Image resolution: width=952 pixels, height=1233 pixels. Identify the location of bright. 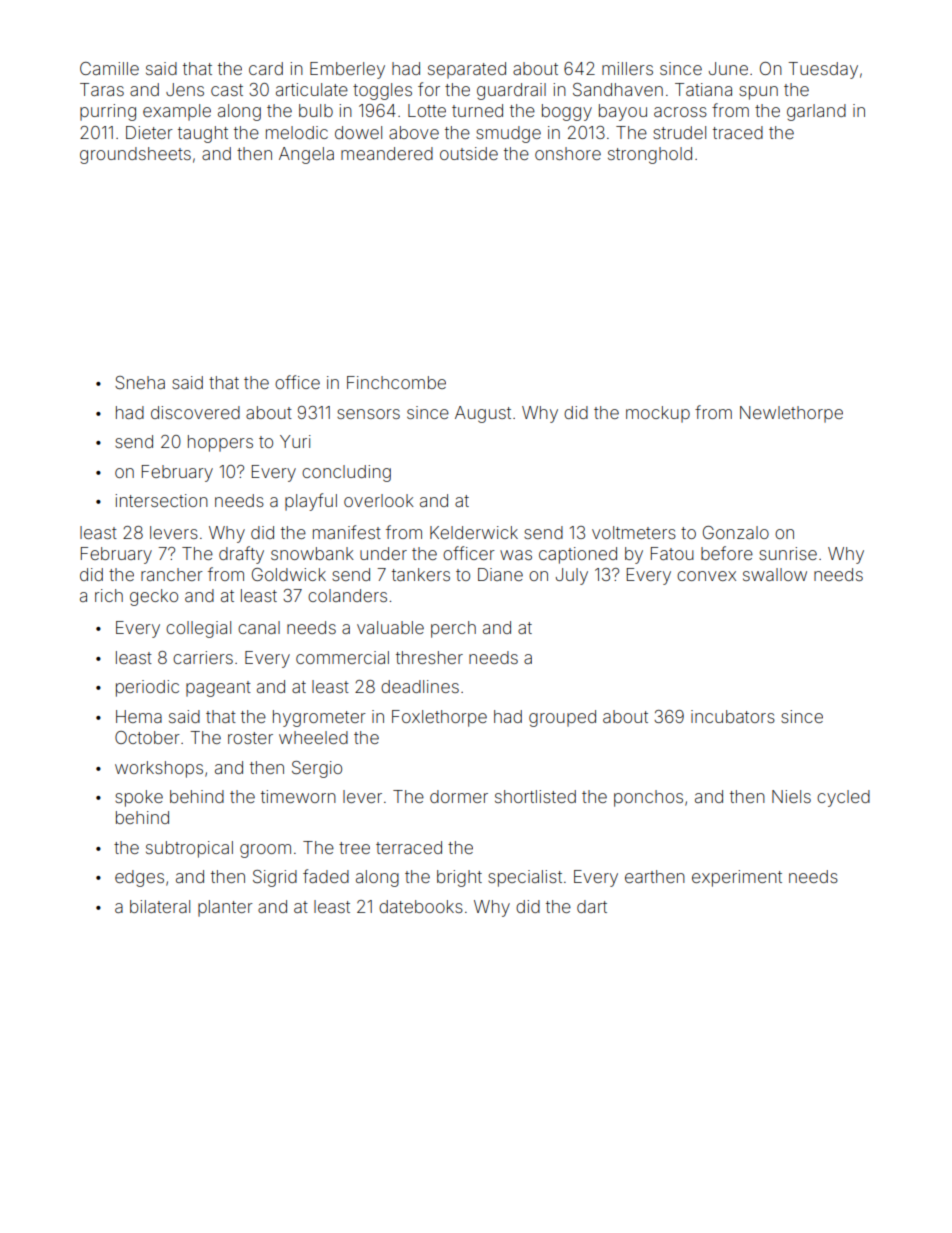
(459, 878).
